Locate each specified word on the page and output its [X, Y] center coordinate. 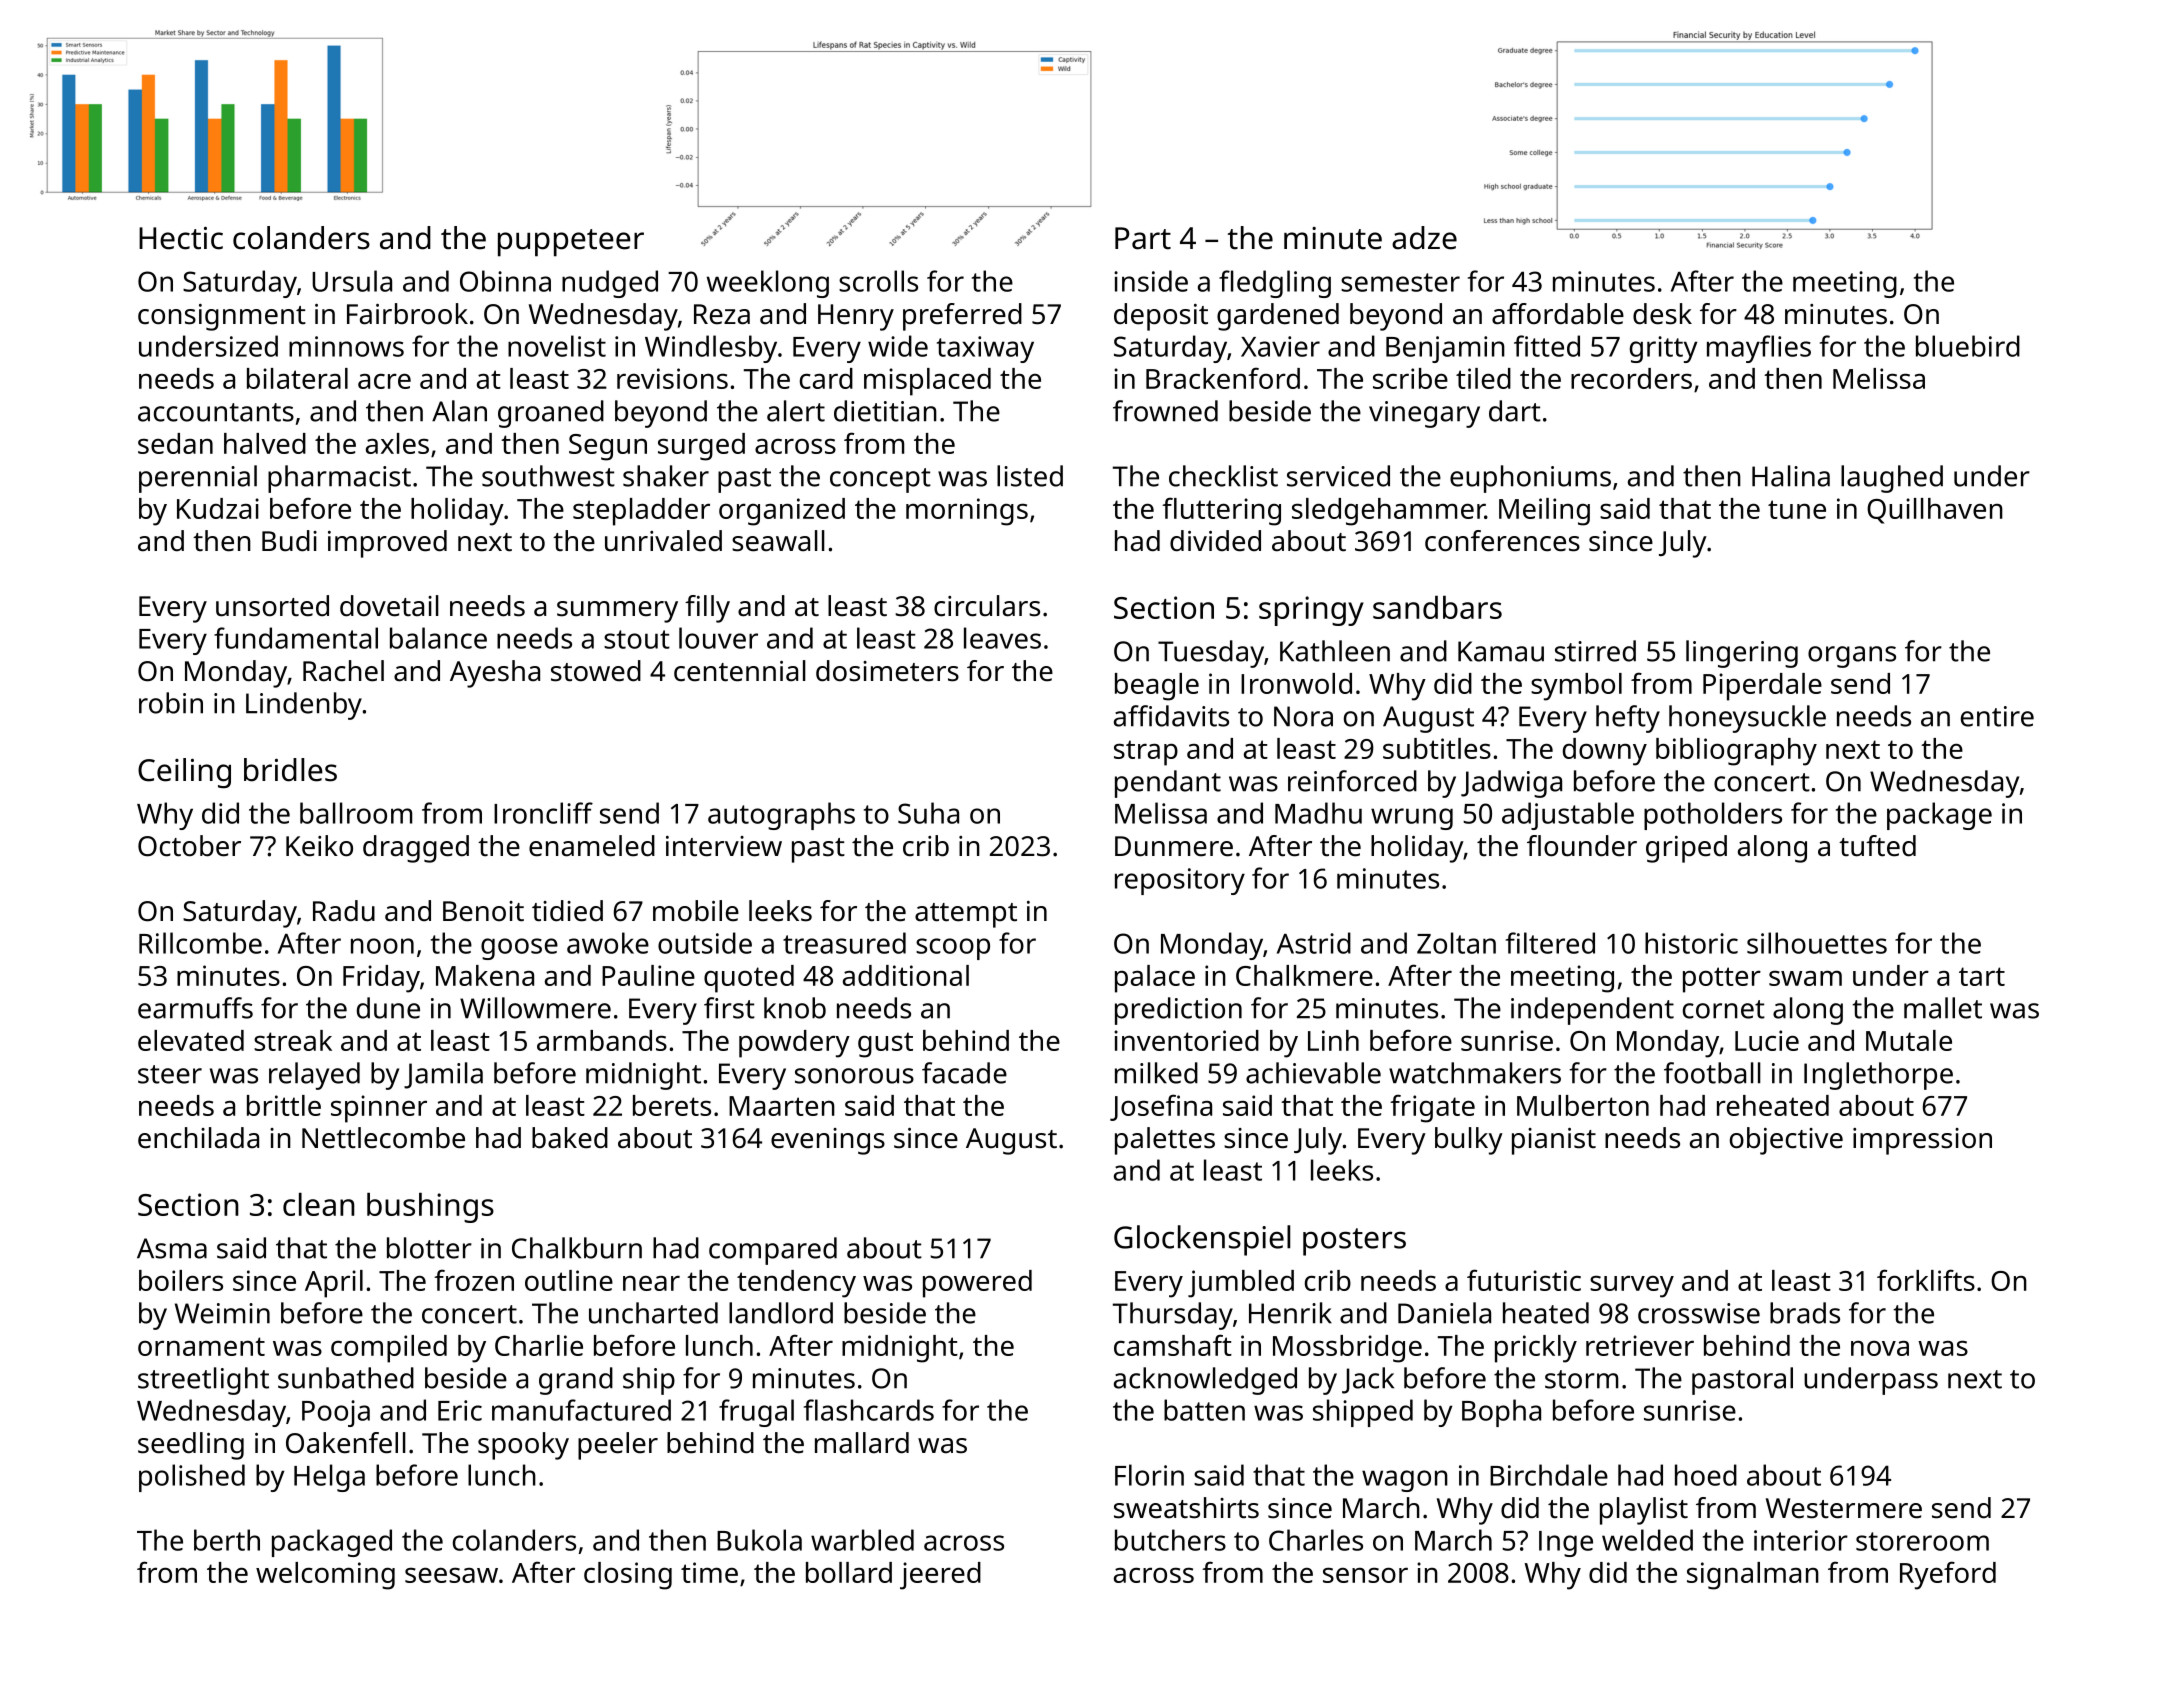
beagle [1157, 687]
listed [1030, 476]
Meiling [1544, 512]
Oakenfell [346, 1443]
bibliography [1736, 752]
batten [1204, 1410]
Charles [1316, 1540]
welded [1647, 1540]
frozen [474, 1280]
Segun [608, 447]
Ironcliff [543, 813]
